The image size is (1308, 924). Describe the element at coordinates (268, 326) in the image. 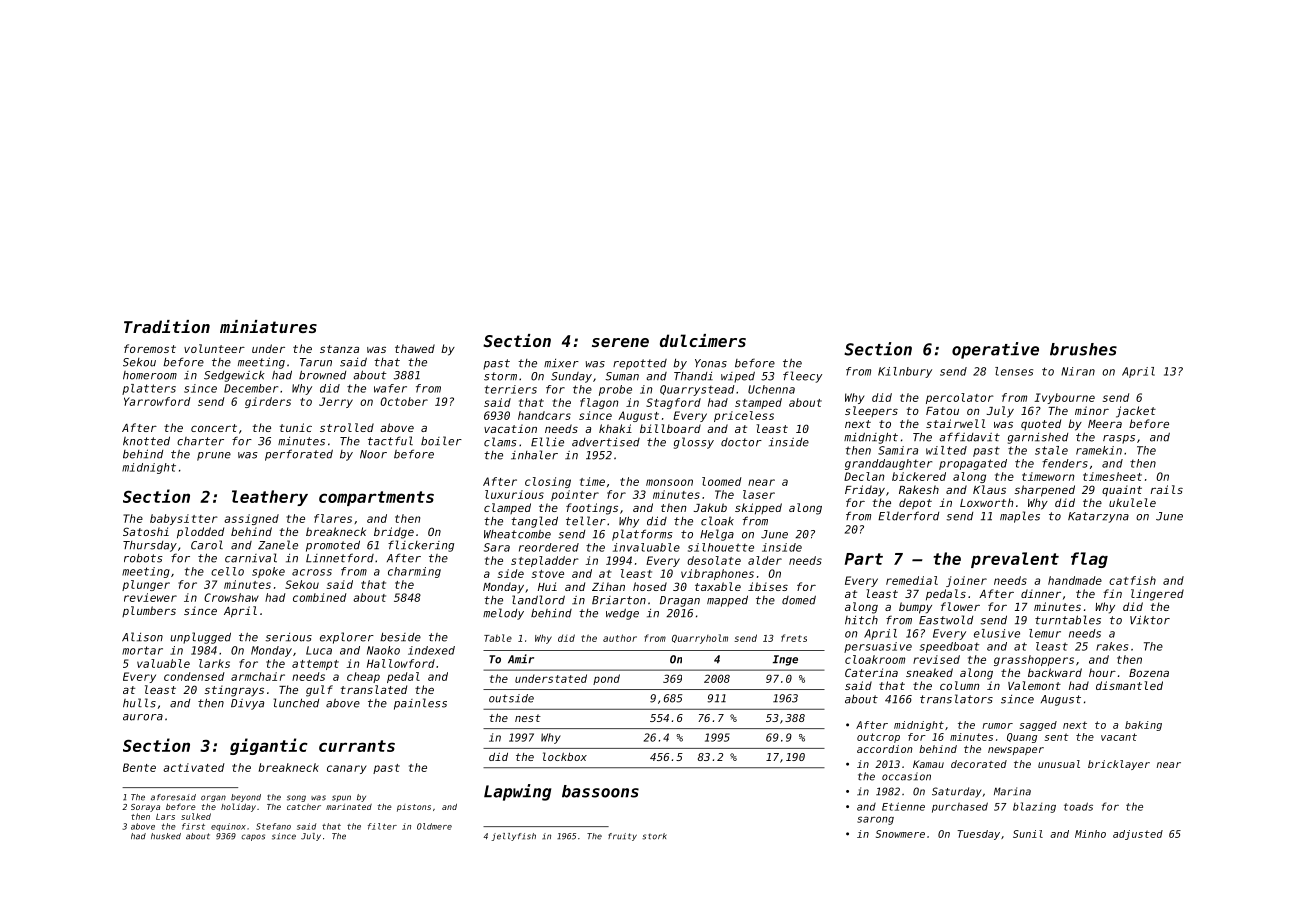

I see `miniatures` at that location.
